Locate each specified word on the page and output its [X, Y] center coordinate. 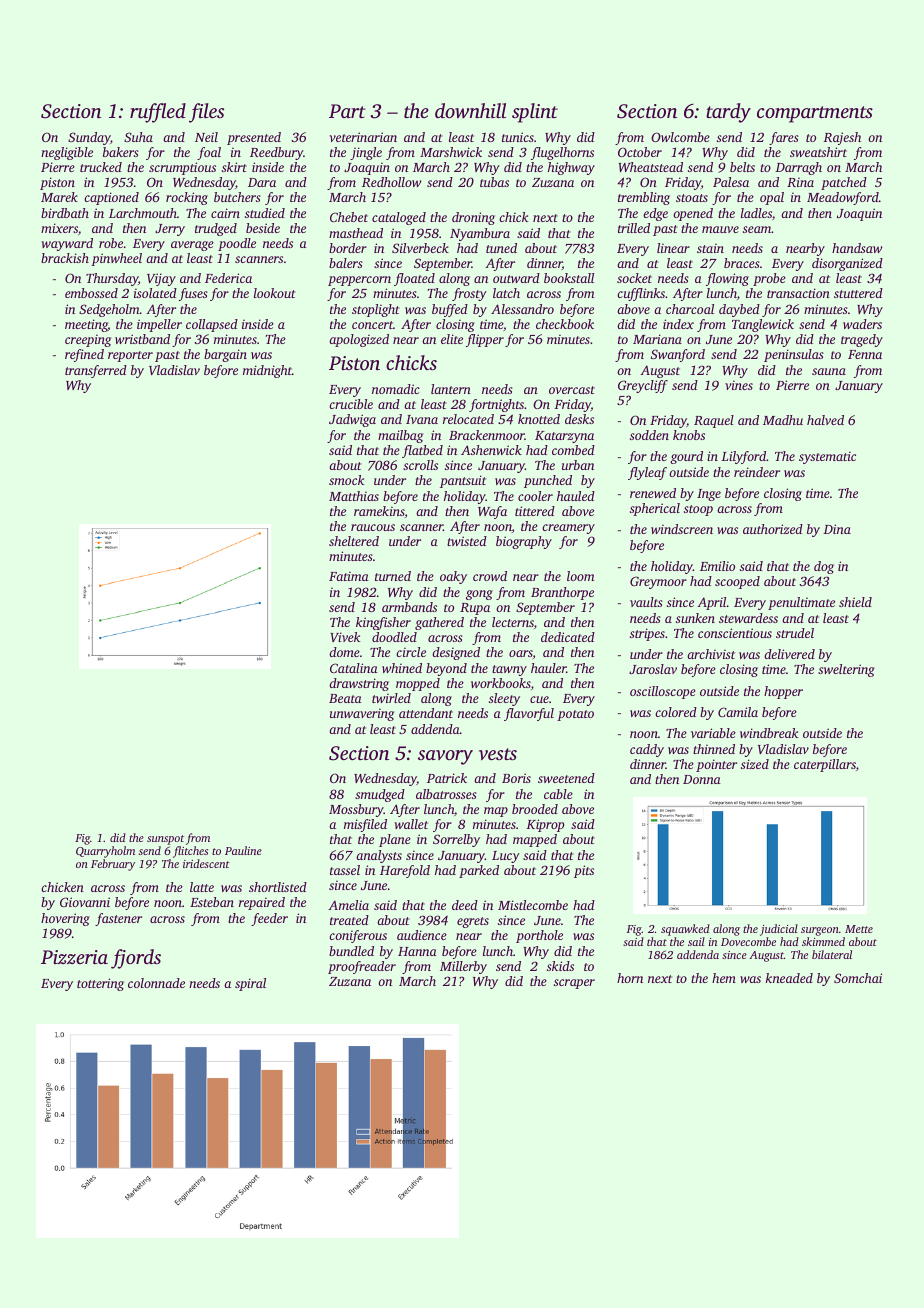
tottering [100, 984]
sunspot [165, 840]
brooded [535, 809]
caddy [647, 750]
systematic [827, 457]
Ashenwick [491, 450]
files [206, 113]
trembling [644, 198]
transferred [96, 371]
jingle [366, 153]
